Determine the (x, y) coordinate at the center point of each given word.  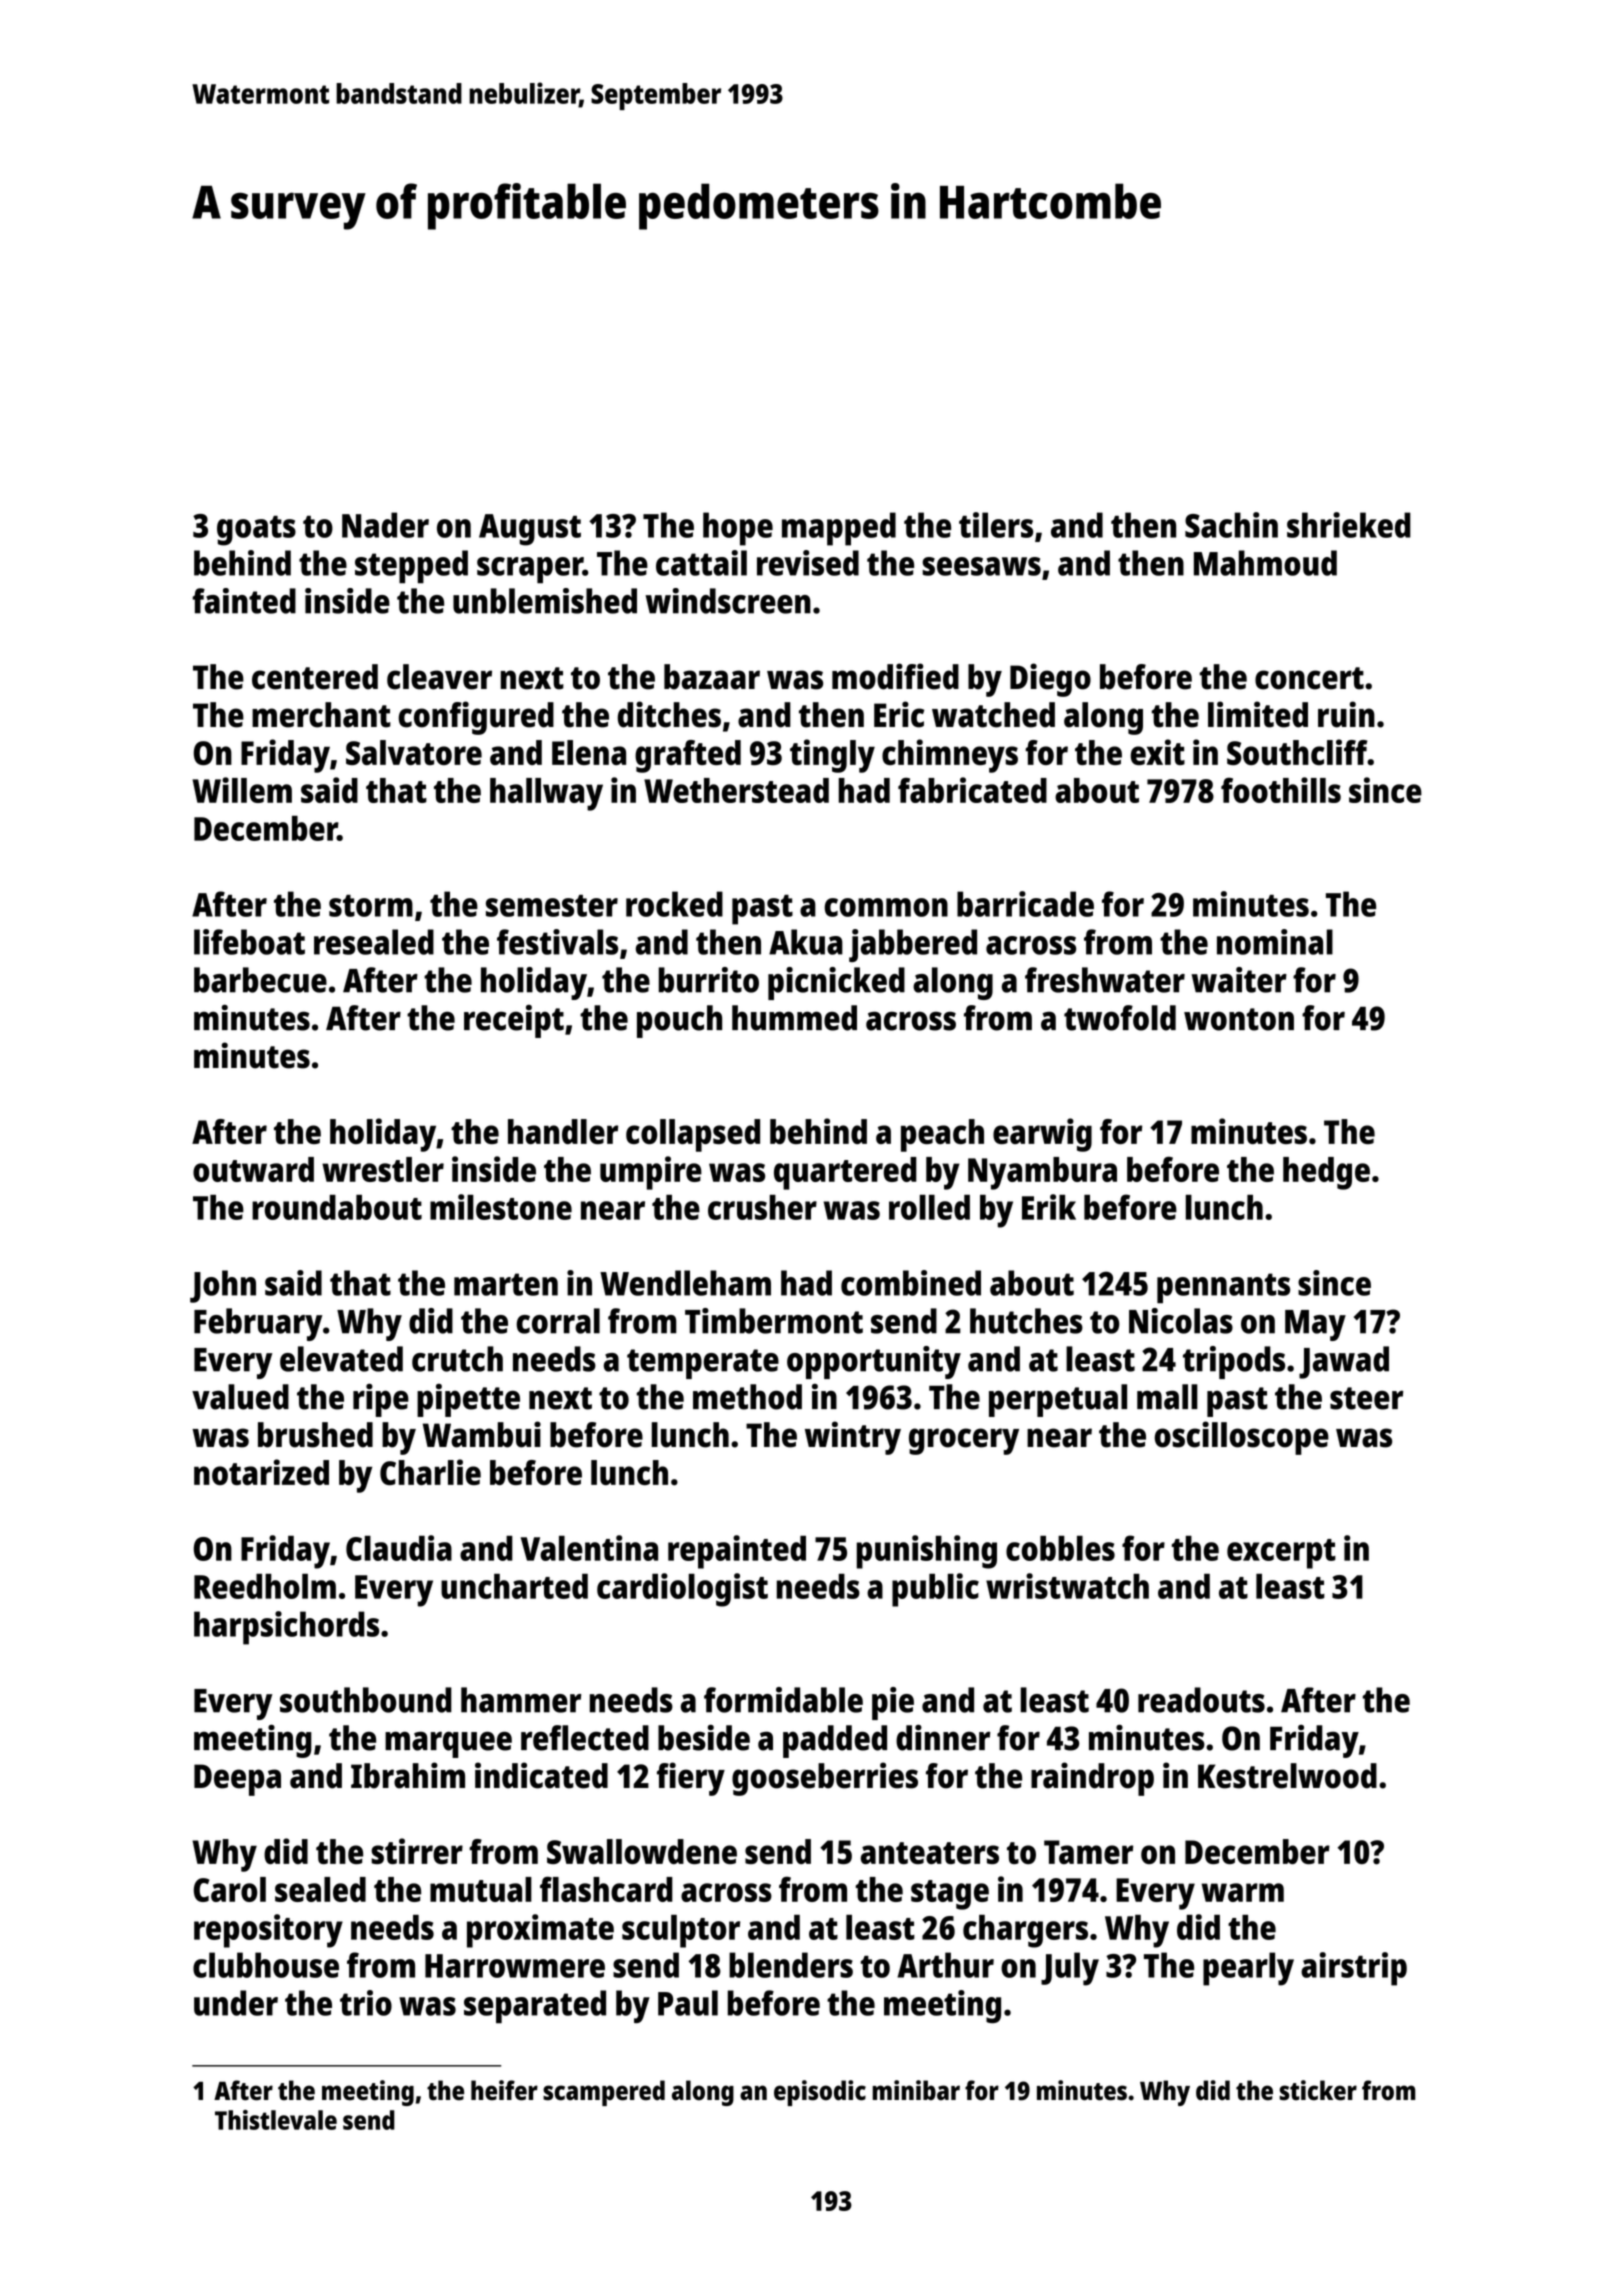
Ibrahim (408, 1775)
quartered (845, 1173)
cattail (701, 563)
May (1315, 1325)
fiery (691, 1779)
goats (256, 531)
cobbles (1060, 1548)
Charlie (430, 1472)
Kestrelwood (1287, 1776)
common (886, 907)
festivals (557, 942)
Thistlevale (276, 2120)
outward (253, 1169)
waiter (1239, 980)
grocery (964, 1441)
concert (1309, 678)
